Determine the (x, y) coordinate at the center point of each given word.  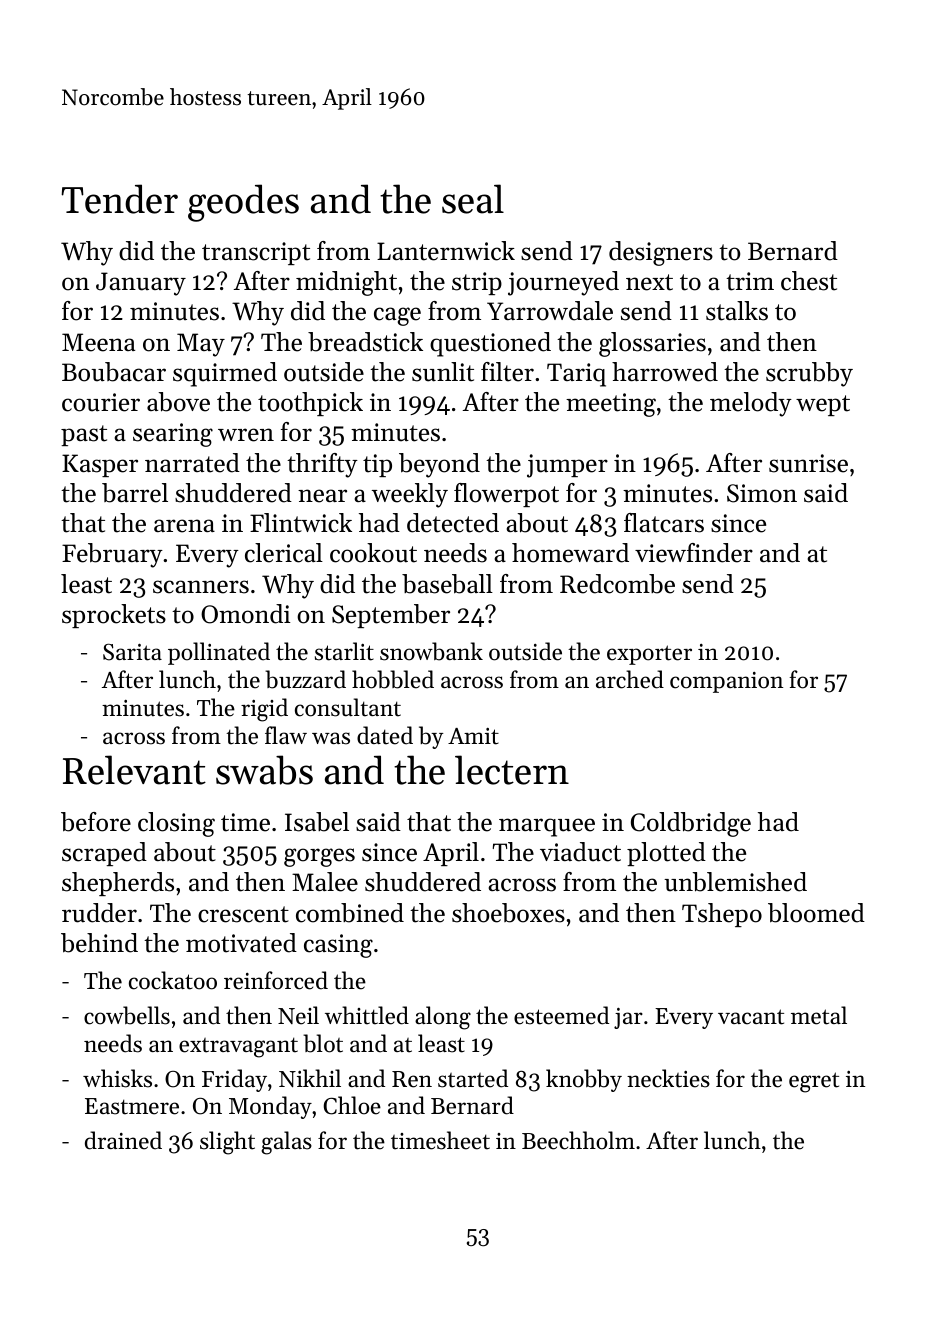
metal (819, 1015)
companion (726, 682)
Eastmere (132, 1106)
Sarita (132, 652)
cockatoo (173, 980)
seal (473, 199)
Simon (762, 493)
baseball (447, 584)
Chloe (352, 1105)
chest (809, 281)
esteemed (561, 1015)
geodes (243, 203)
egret (814, 1082)
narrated (192, 463)
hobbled (393, 679)
